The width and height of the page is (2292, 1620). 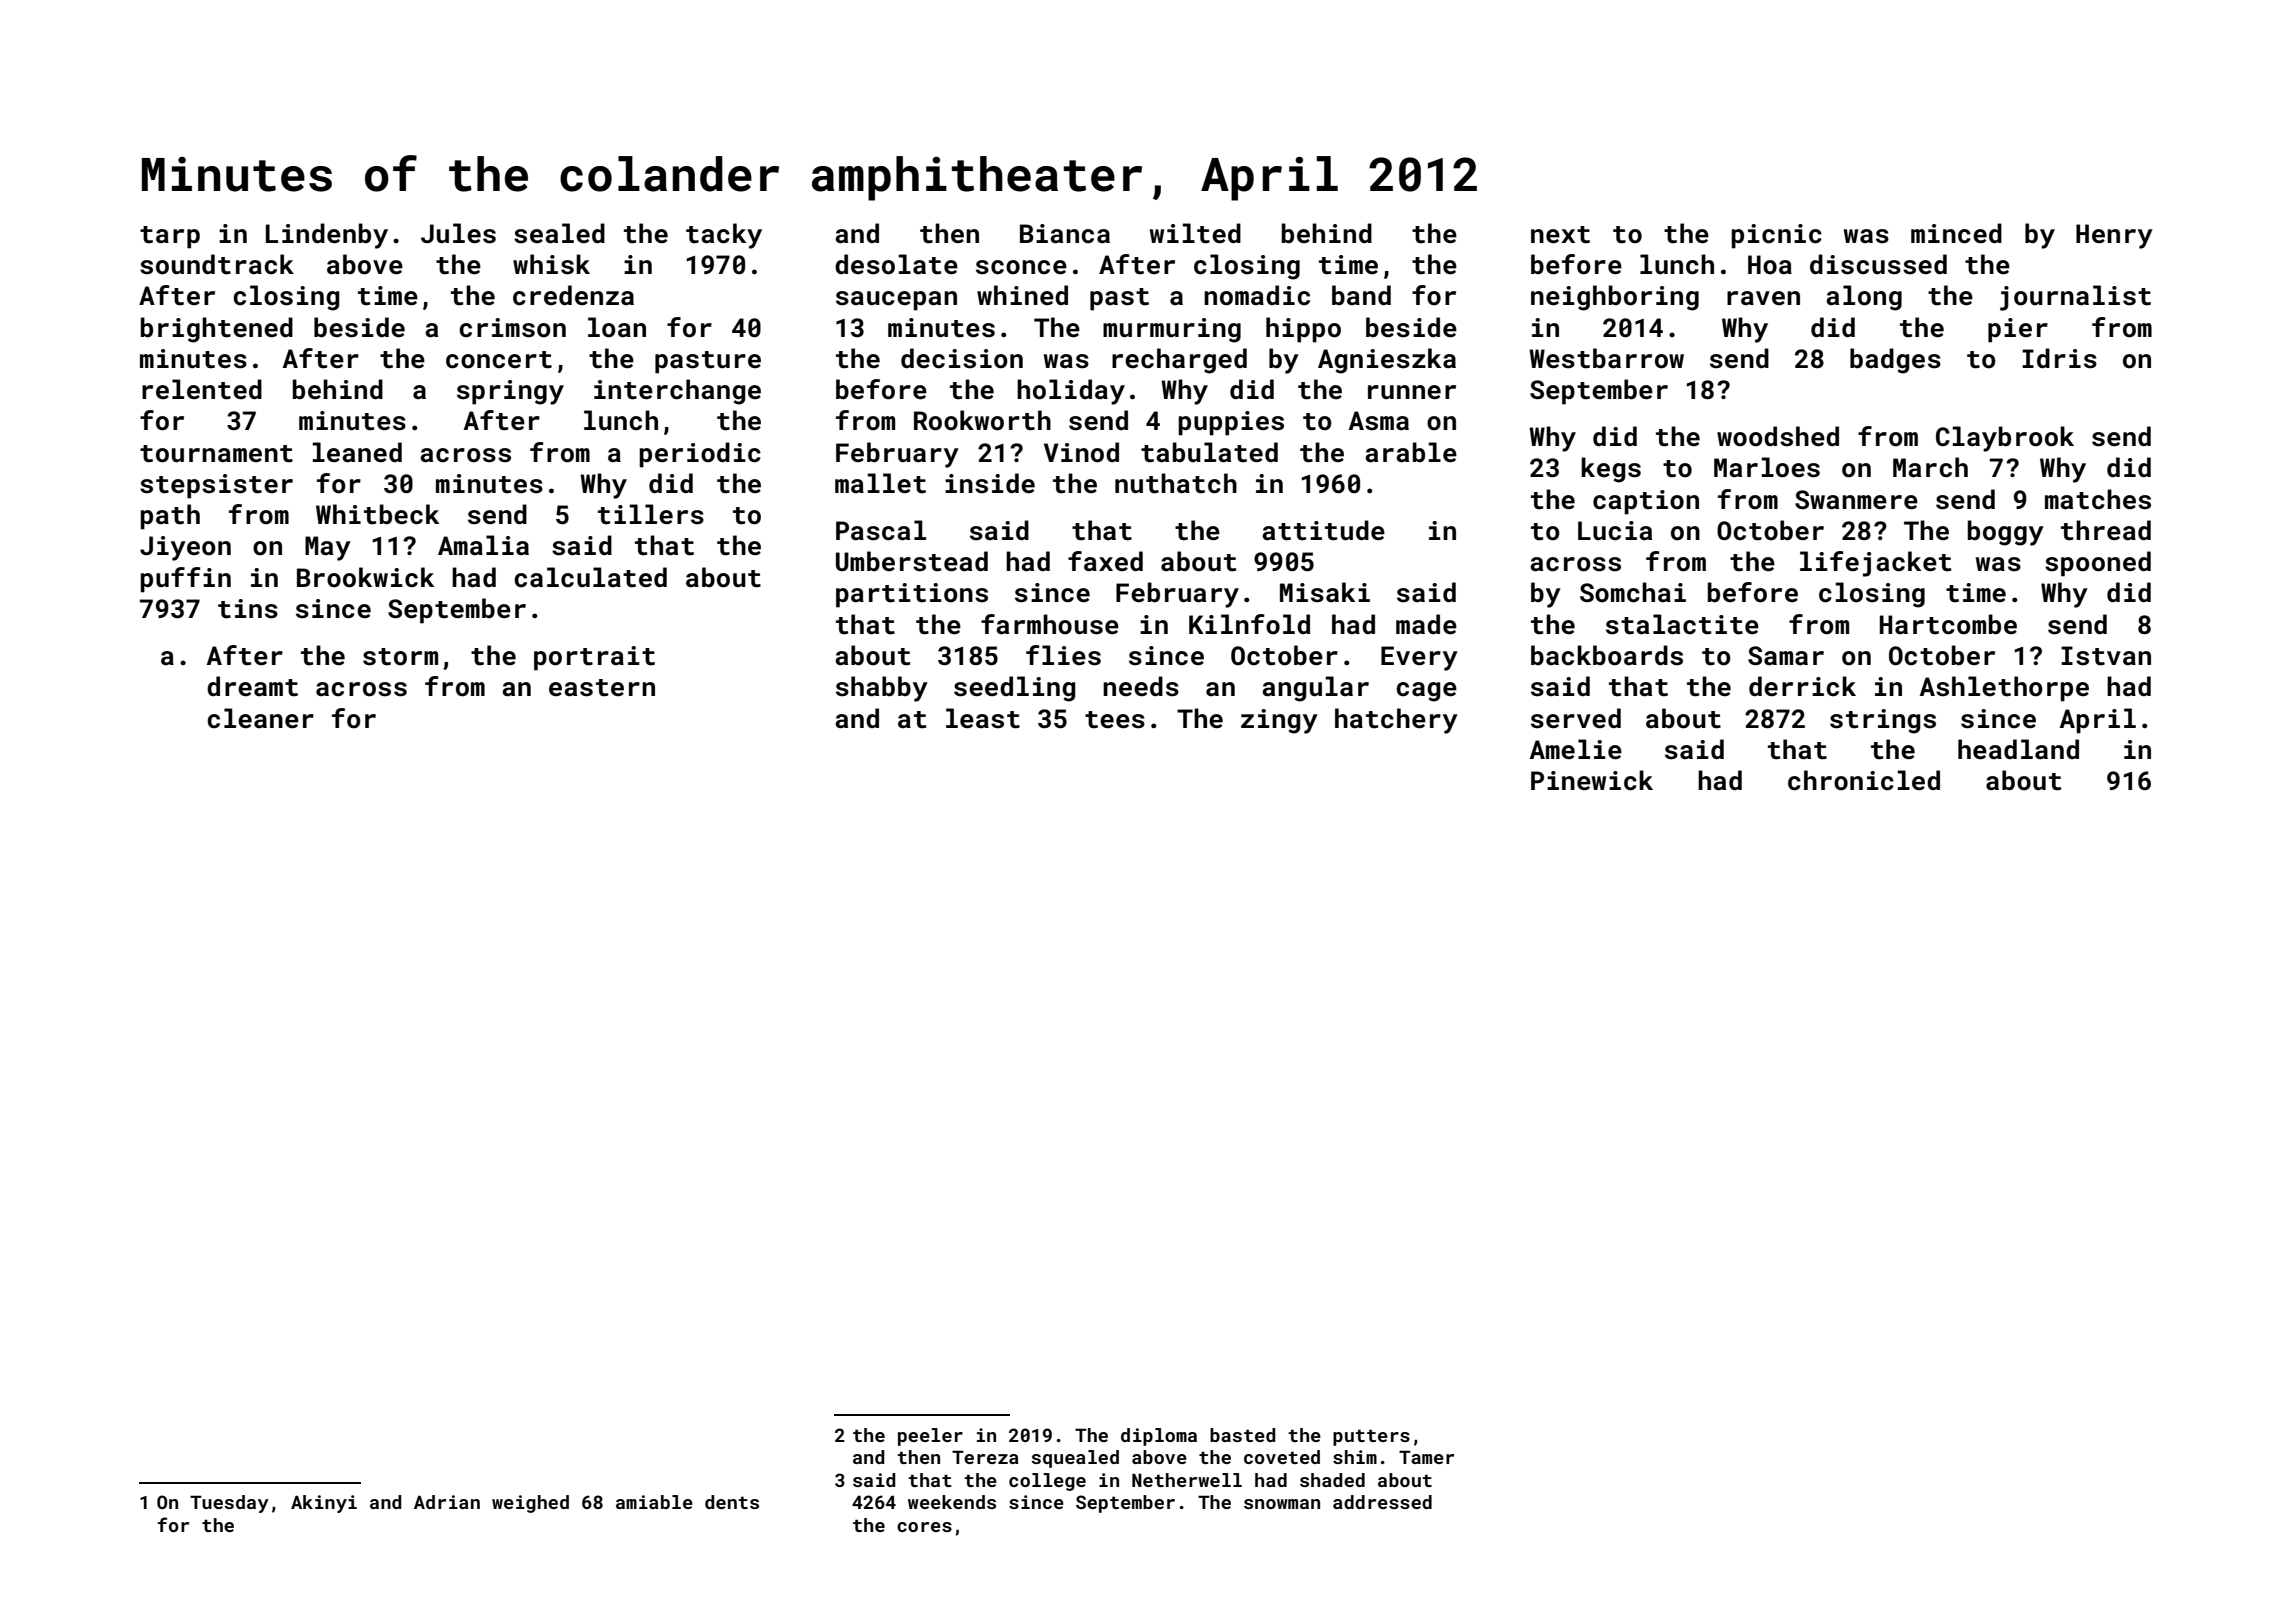 I want to click on putters, so click(x=1371, y=1437).
